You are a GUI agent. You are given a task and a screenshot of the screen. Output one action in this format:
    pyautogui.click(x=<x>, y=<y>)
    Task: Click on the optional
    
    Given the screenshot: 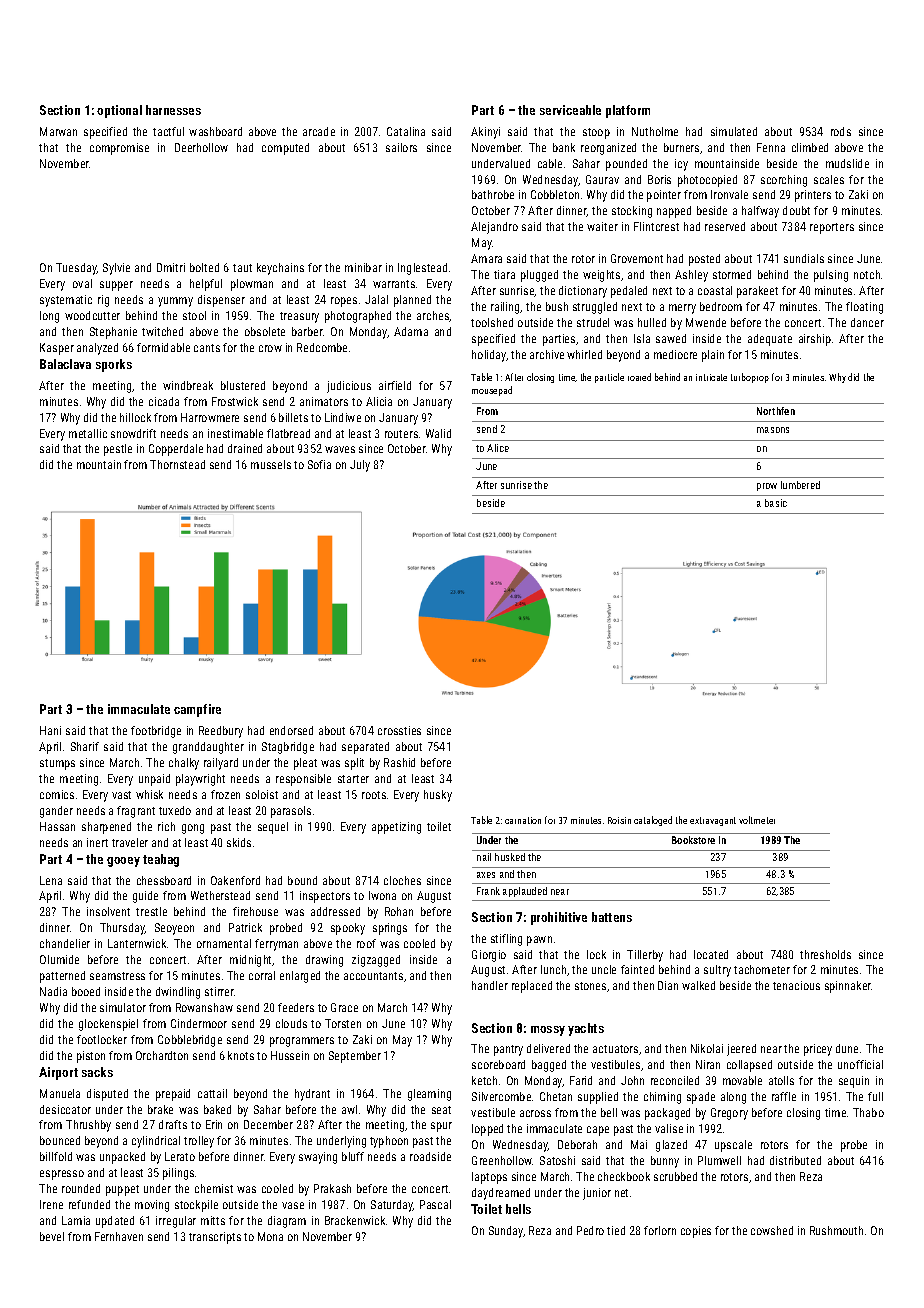 What is the action you would take?
    pyautogui.click(x=119, y=111)
